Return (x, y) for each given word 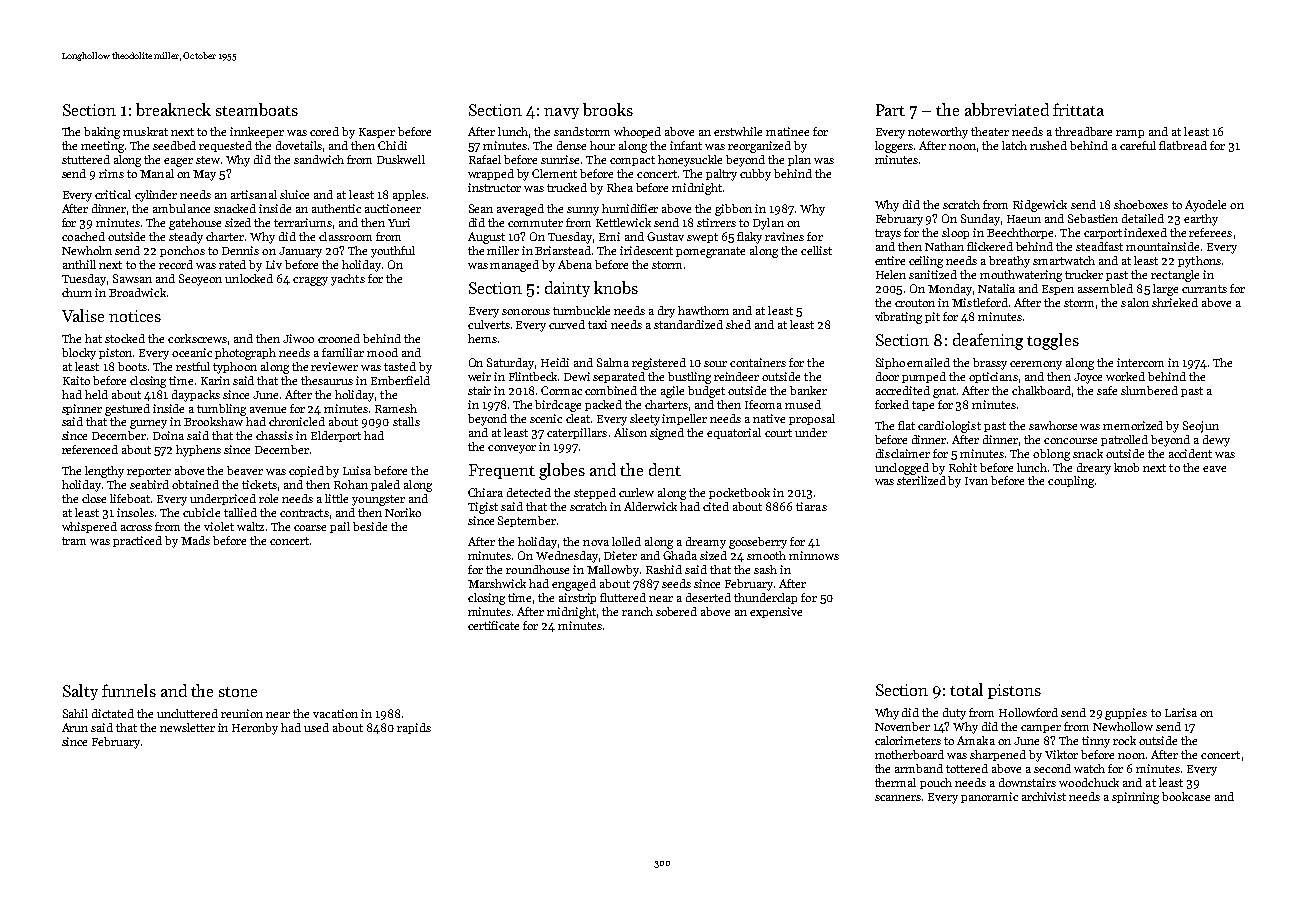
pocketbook (739, 493)
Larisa (1181, 712)
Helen (891, 274)
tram (74, 541)
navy (561, 113)
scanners (898, 798)
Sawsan (132, 278)
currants (1204, 289)
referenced (90, 449)
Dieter (620, 555)
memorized (1133, 425)
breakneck (173, 109)
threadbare (1083, 131)
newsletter (187, 727)
